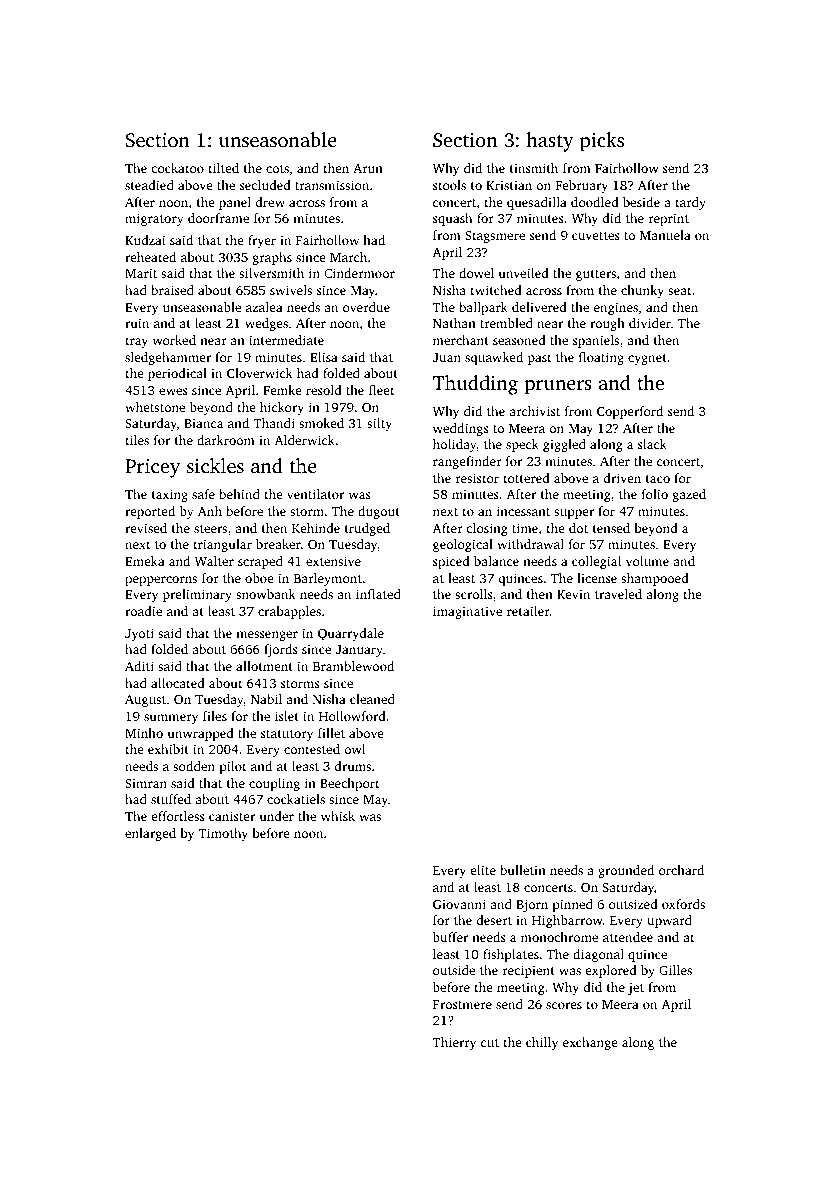 The height and width of the screenshot is (1185, 835). I want to click on Arun, so click(368, 168).
